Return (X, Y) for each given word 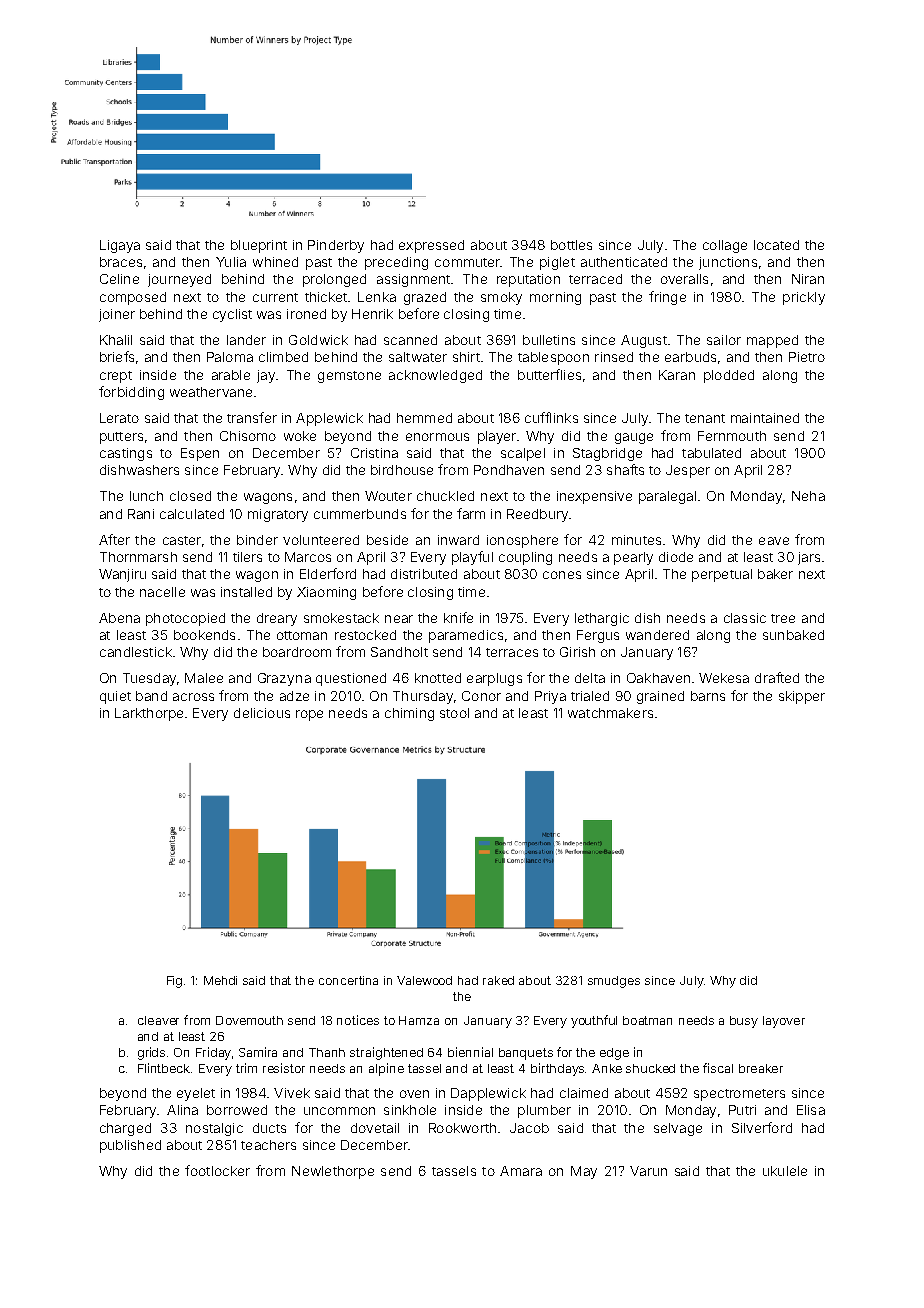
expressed (431, 246)
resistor (284, 1068)
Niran (808, 279)
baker (775, 574)
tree (783, 618)
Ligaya (120, 246)
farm (471, 513)
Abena (119, 618)
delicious (262, 713)
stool (454, 713)
